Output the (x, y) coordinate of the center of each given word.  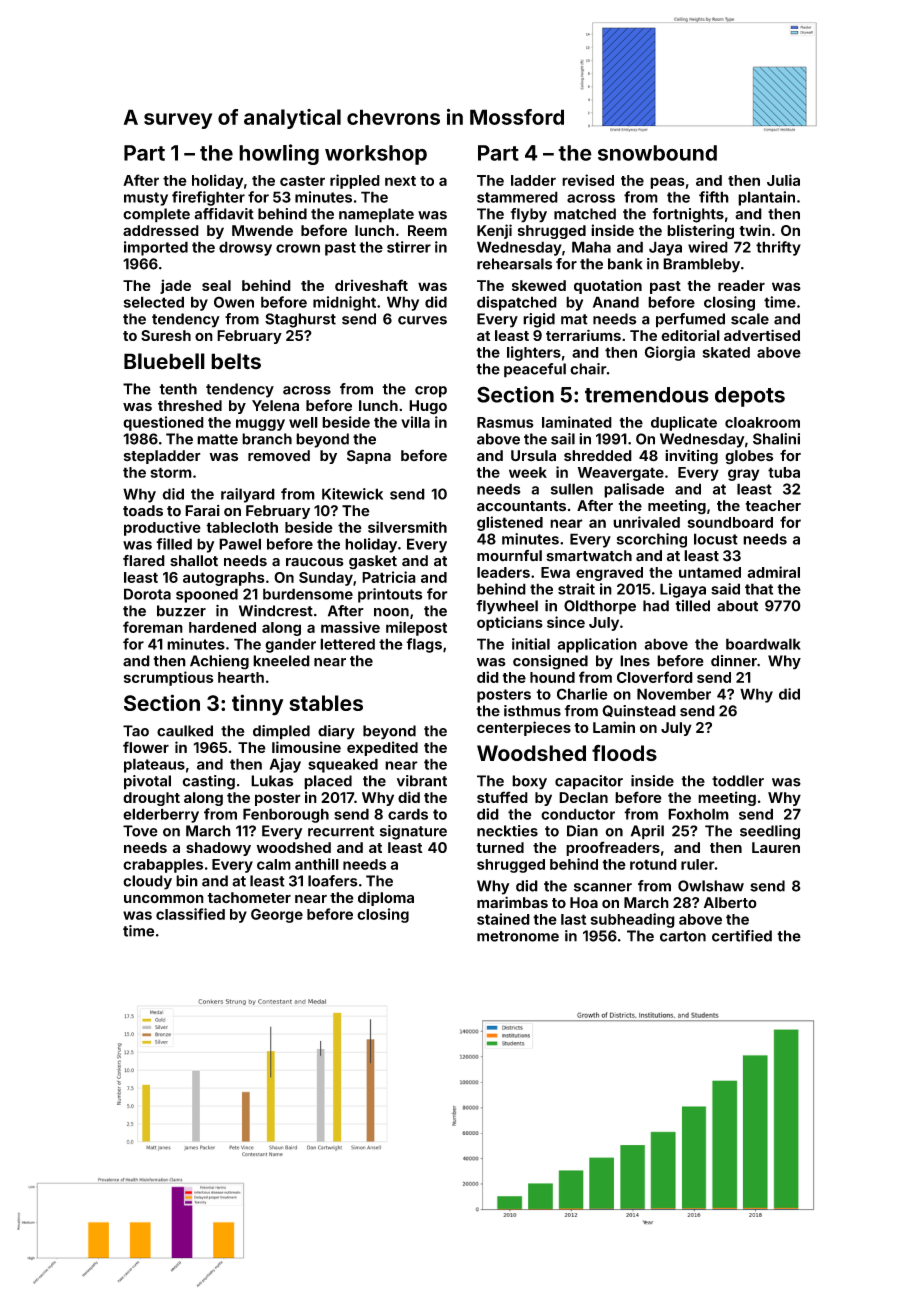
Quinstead (639, 711)
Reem (427, 230)
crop (431, 392)
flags (424, 645)
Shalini (776, 439)
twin (754, 230)
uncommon (164, 899)
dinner (734, 661)
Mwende (262, 230)
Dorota (147, 594)
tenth (178, 389)
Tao (136, 731)
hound (552, 677)
